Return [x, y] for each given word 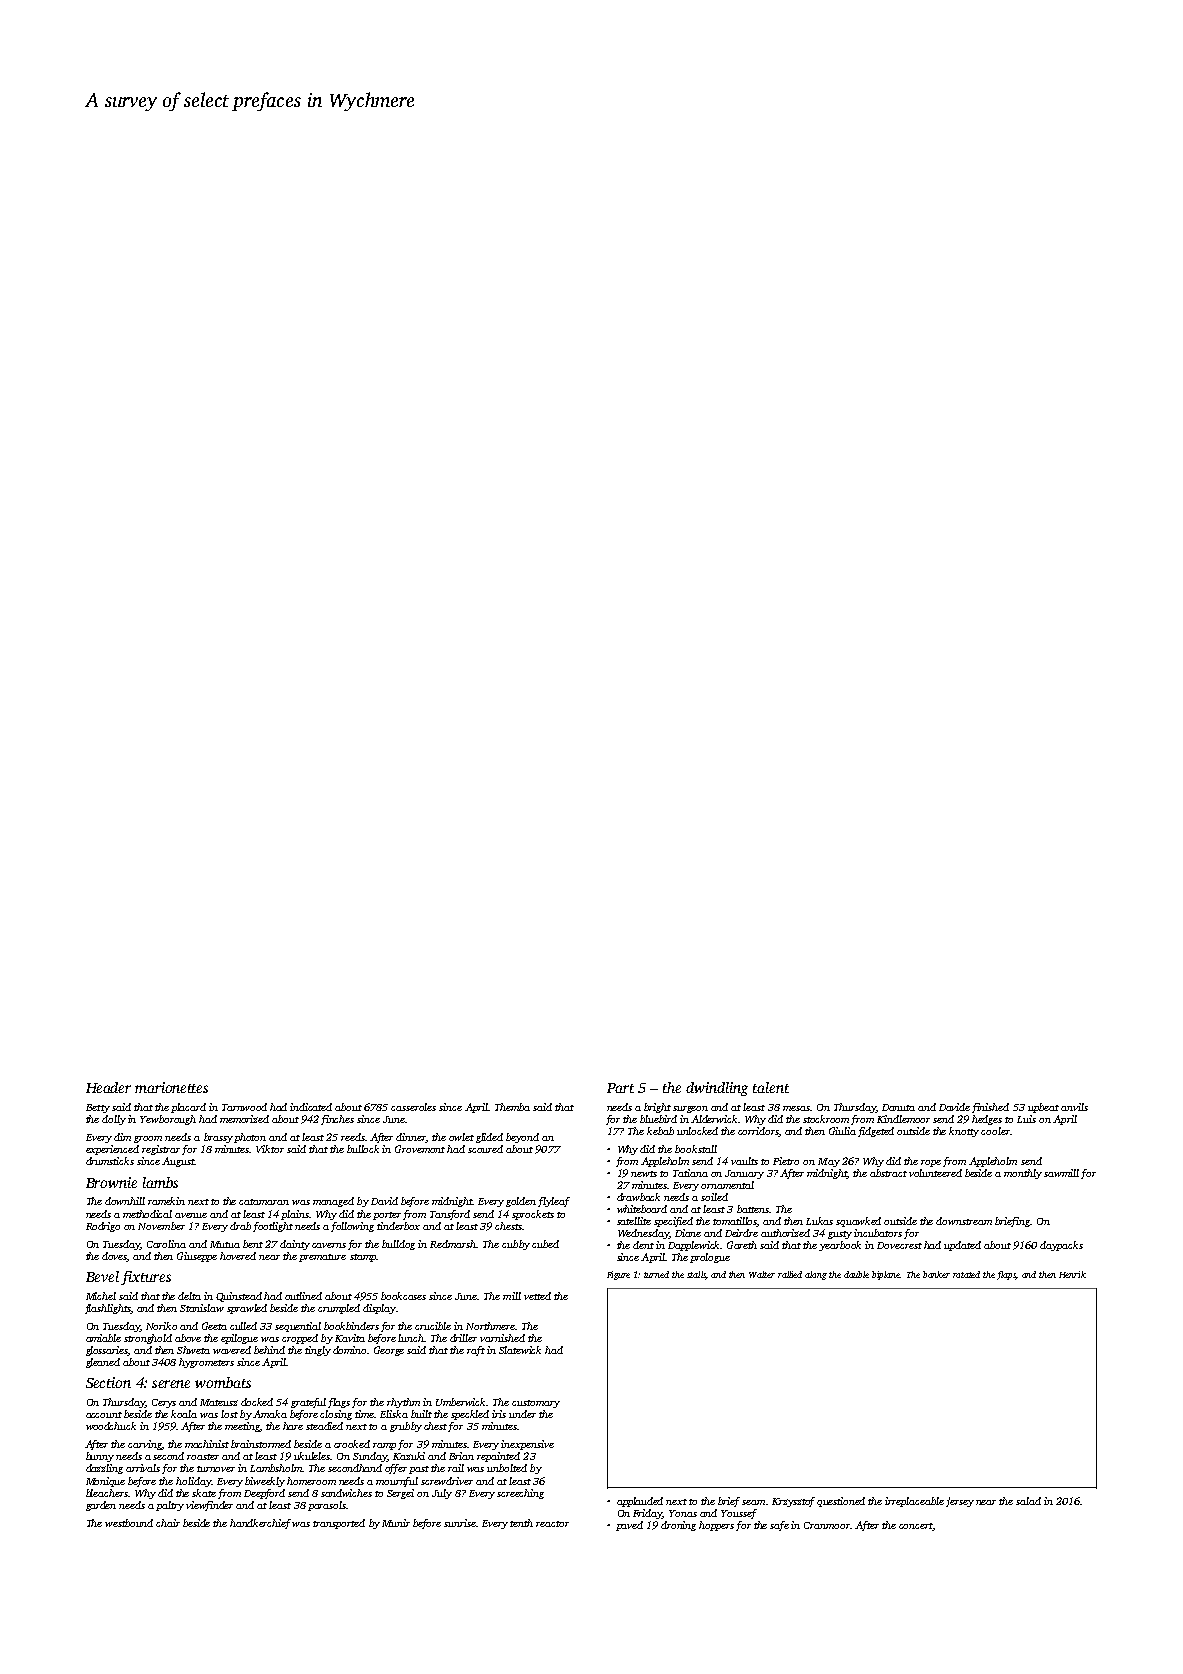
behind [269, 1350]
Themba [512, 1107]
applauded [640, 1502]
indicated [311, 1107]
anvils [1074, 1107]
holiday [193, 1482]
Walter [762, 1274]
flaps [1007, 1275]
